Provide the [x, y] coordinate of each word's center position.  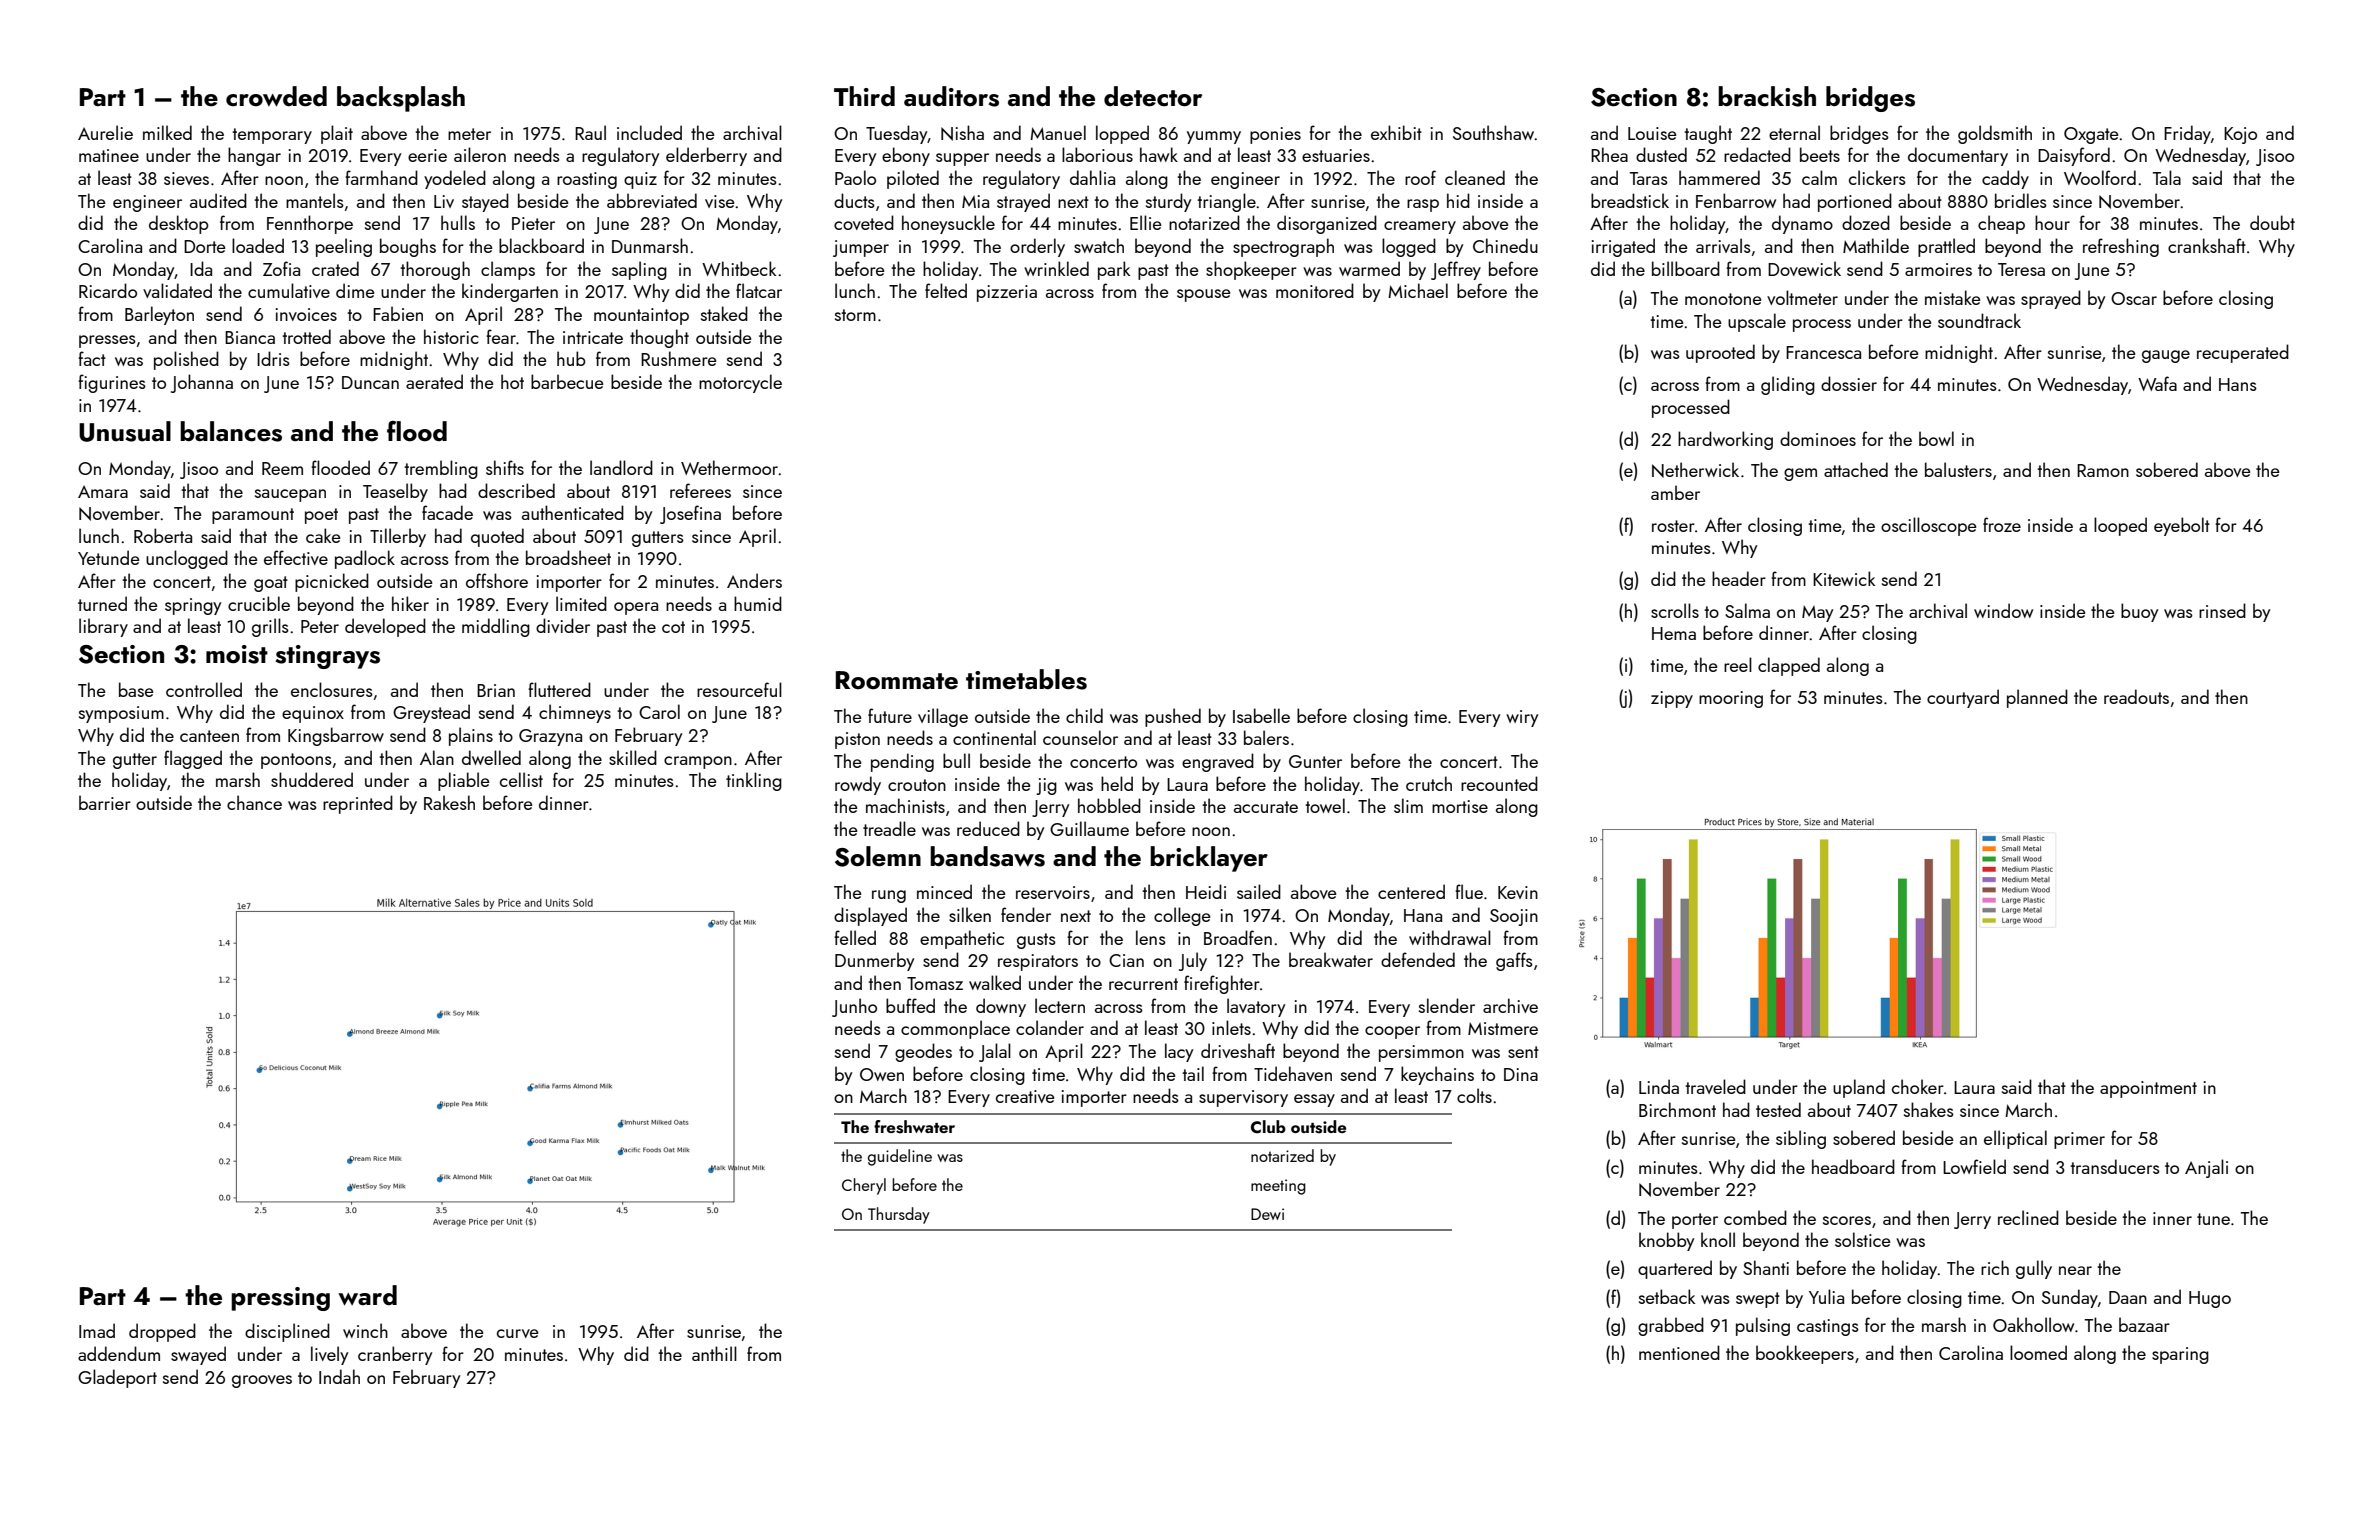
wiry [1522, 718]
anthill [714, 1353]
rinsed [2222, 610]
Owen [882, 1074]
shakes [1929, 1109]
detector [1153, 96]
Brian [496, 690]
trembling [441, 469]
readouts [2136, 696]
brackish [1767, 96]
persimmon [1421, 1053]
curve [518, 1333]
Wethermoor [729, 467]
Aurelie [105, 132]
